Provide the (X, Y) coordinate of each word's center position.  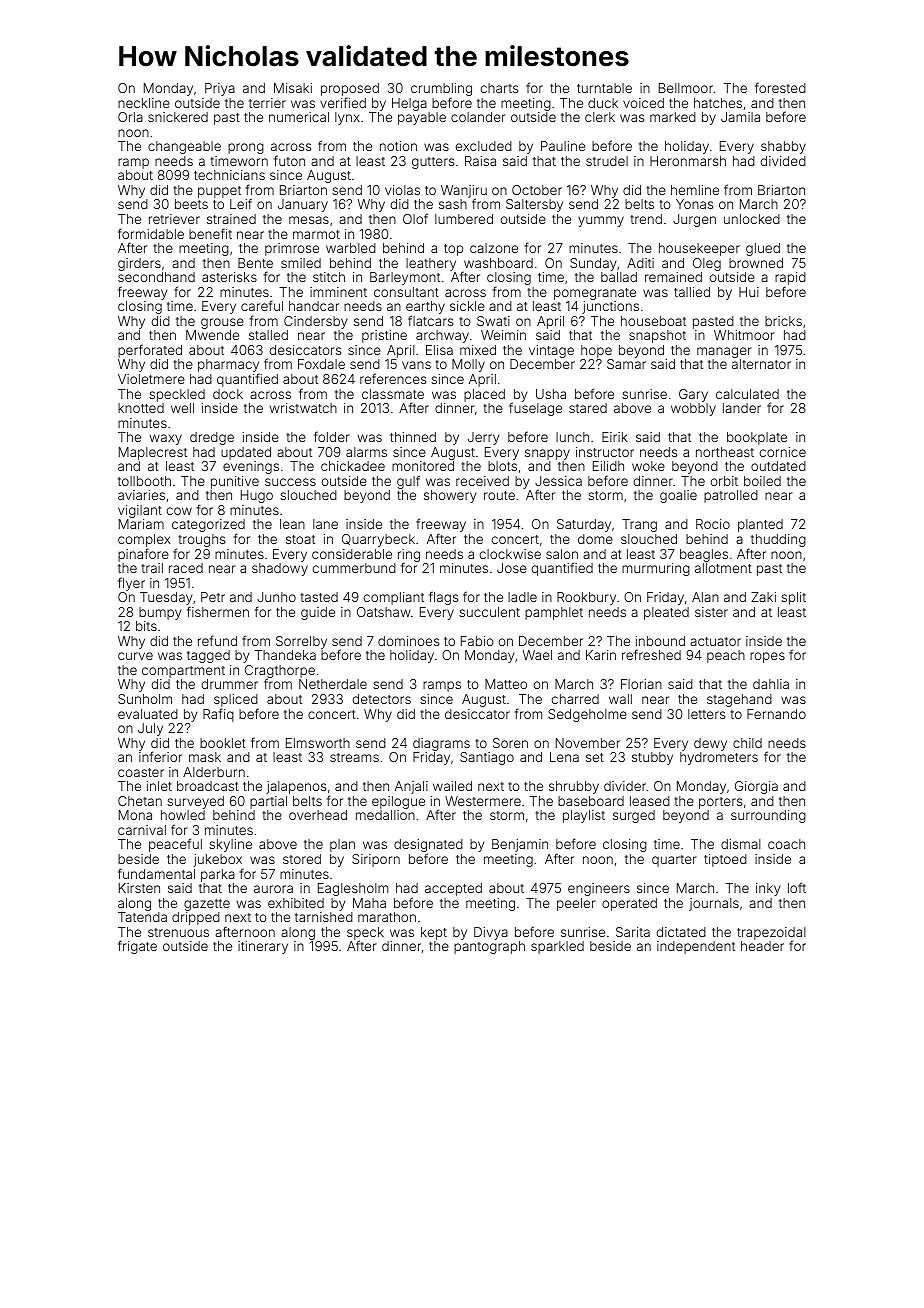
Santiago (487, 758)
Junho (276, 597)
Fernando (776, 714)
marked (673, 117)
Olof (415, 218)
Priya (220, 89)
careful (262, 305)
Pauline (563, 146)
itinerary (263, 947)
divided (783, 161)
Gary (693, 395)
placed (484, 395)
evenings (251, 467)
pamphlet (554, 613)
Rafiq (218, 715)
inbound (660, 641)
